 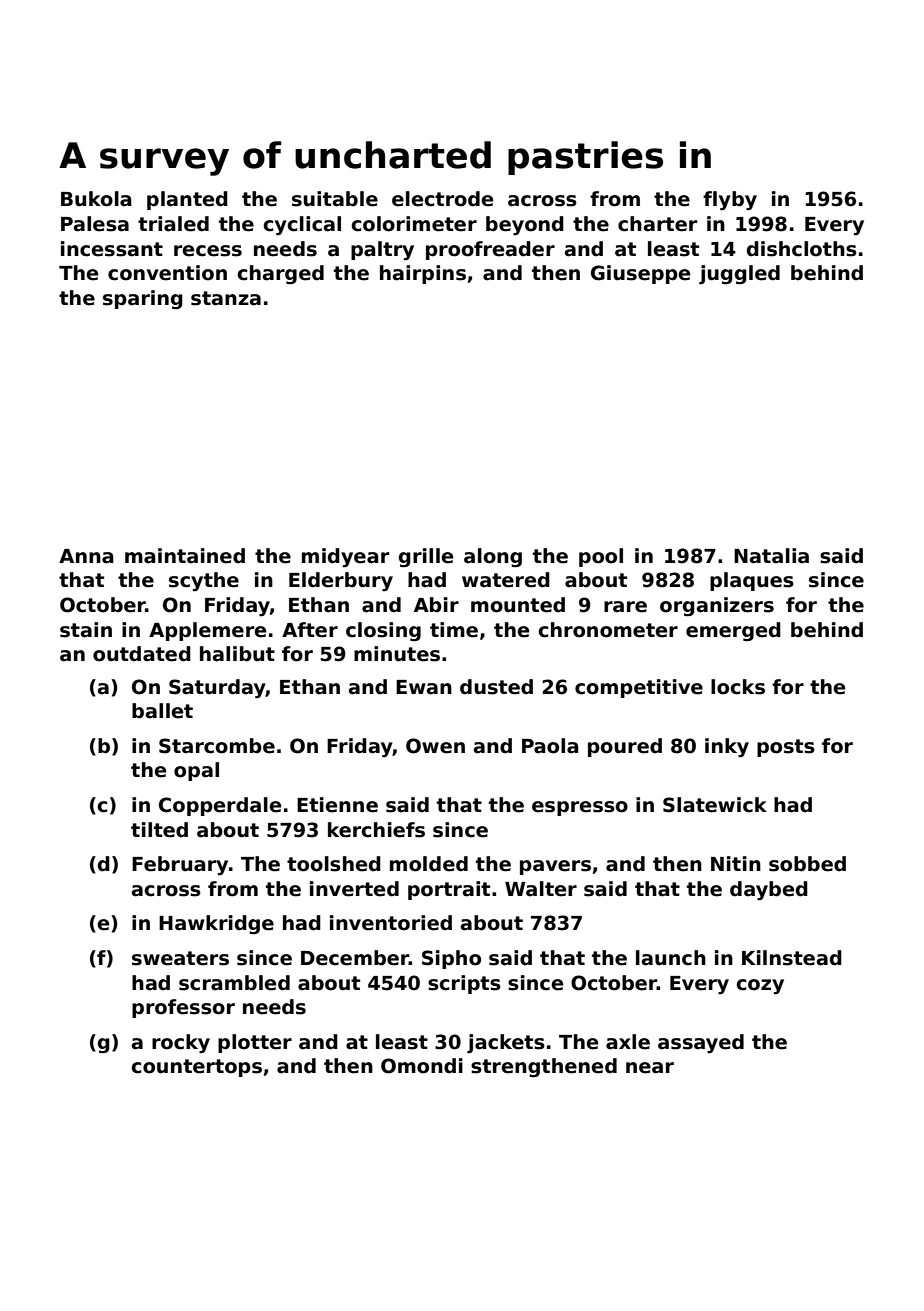 I want to click on Paola, so click(x=550, y=746).
